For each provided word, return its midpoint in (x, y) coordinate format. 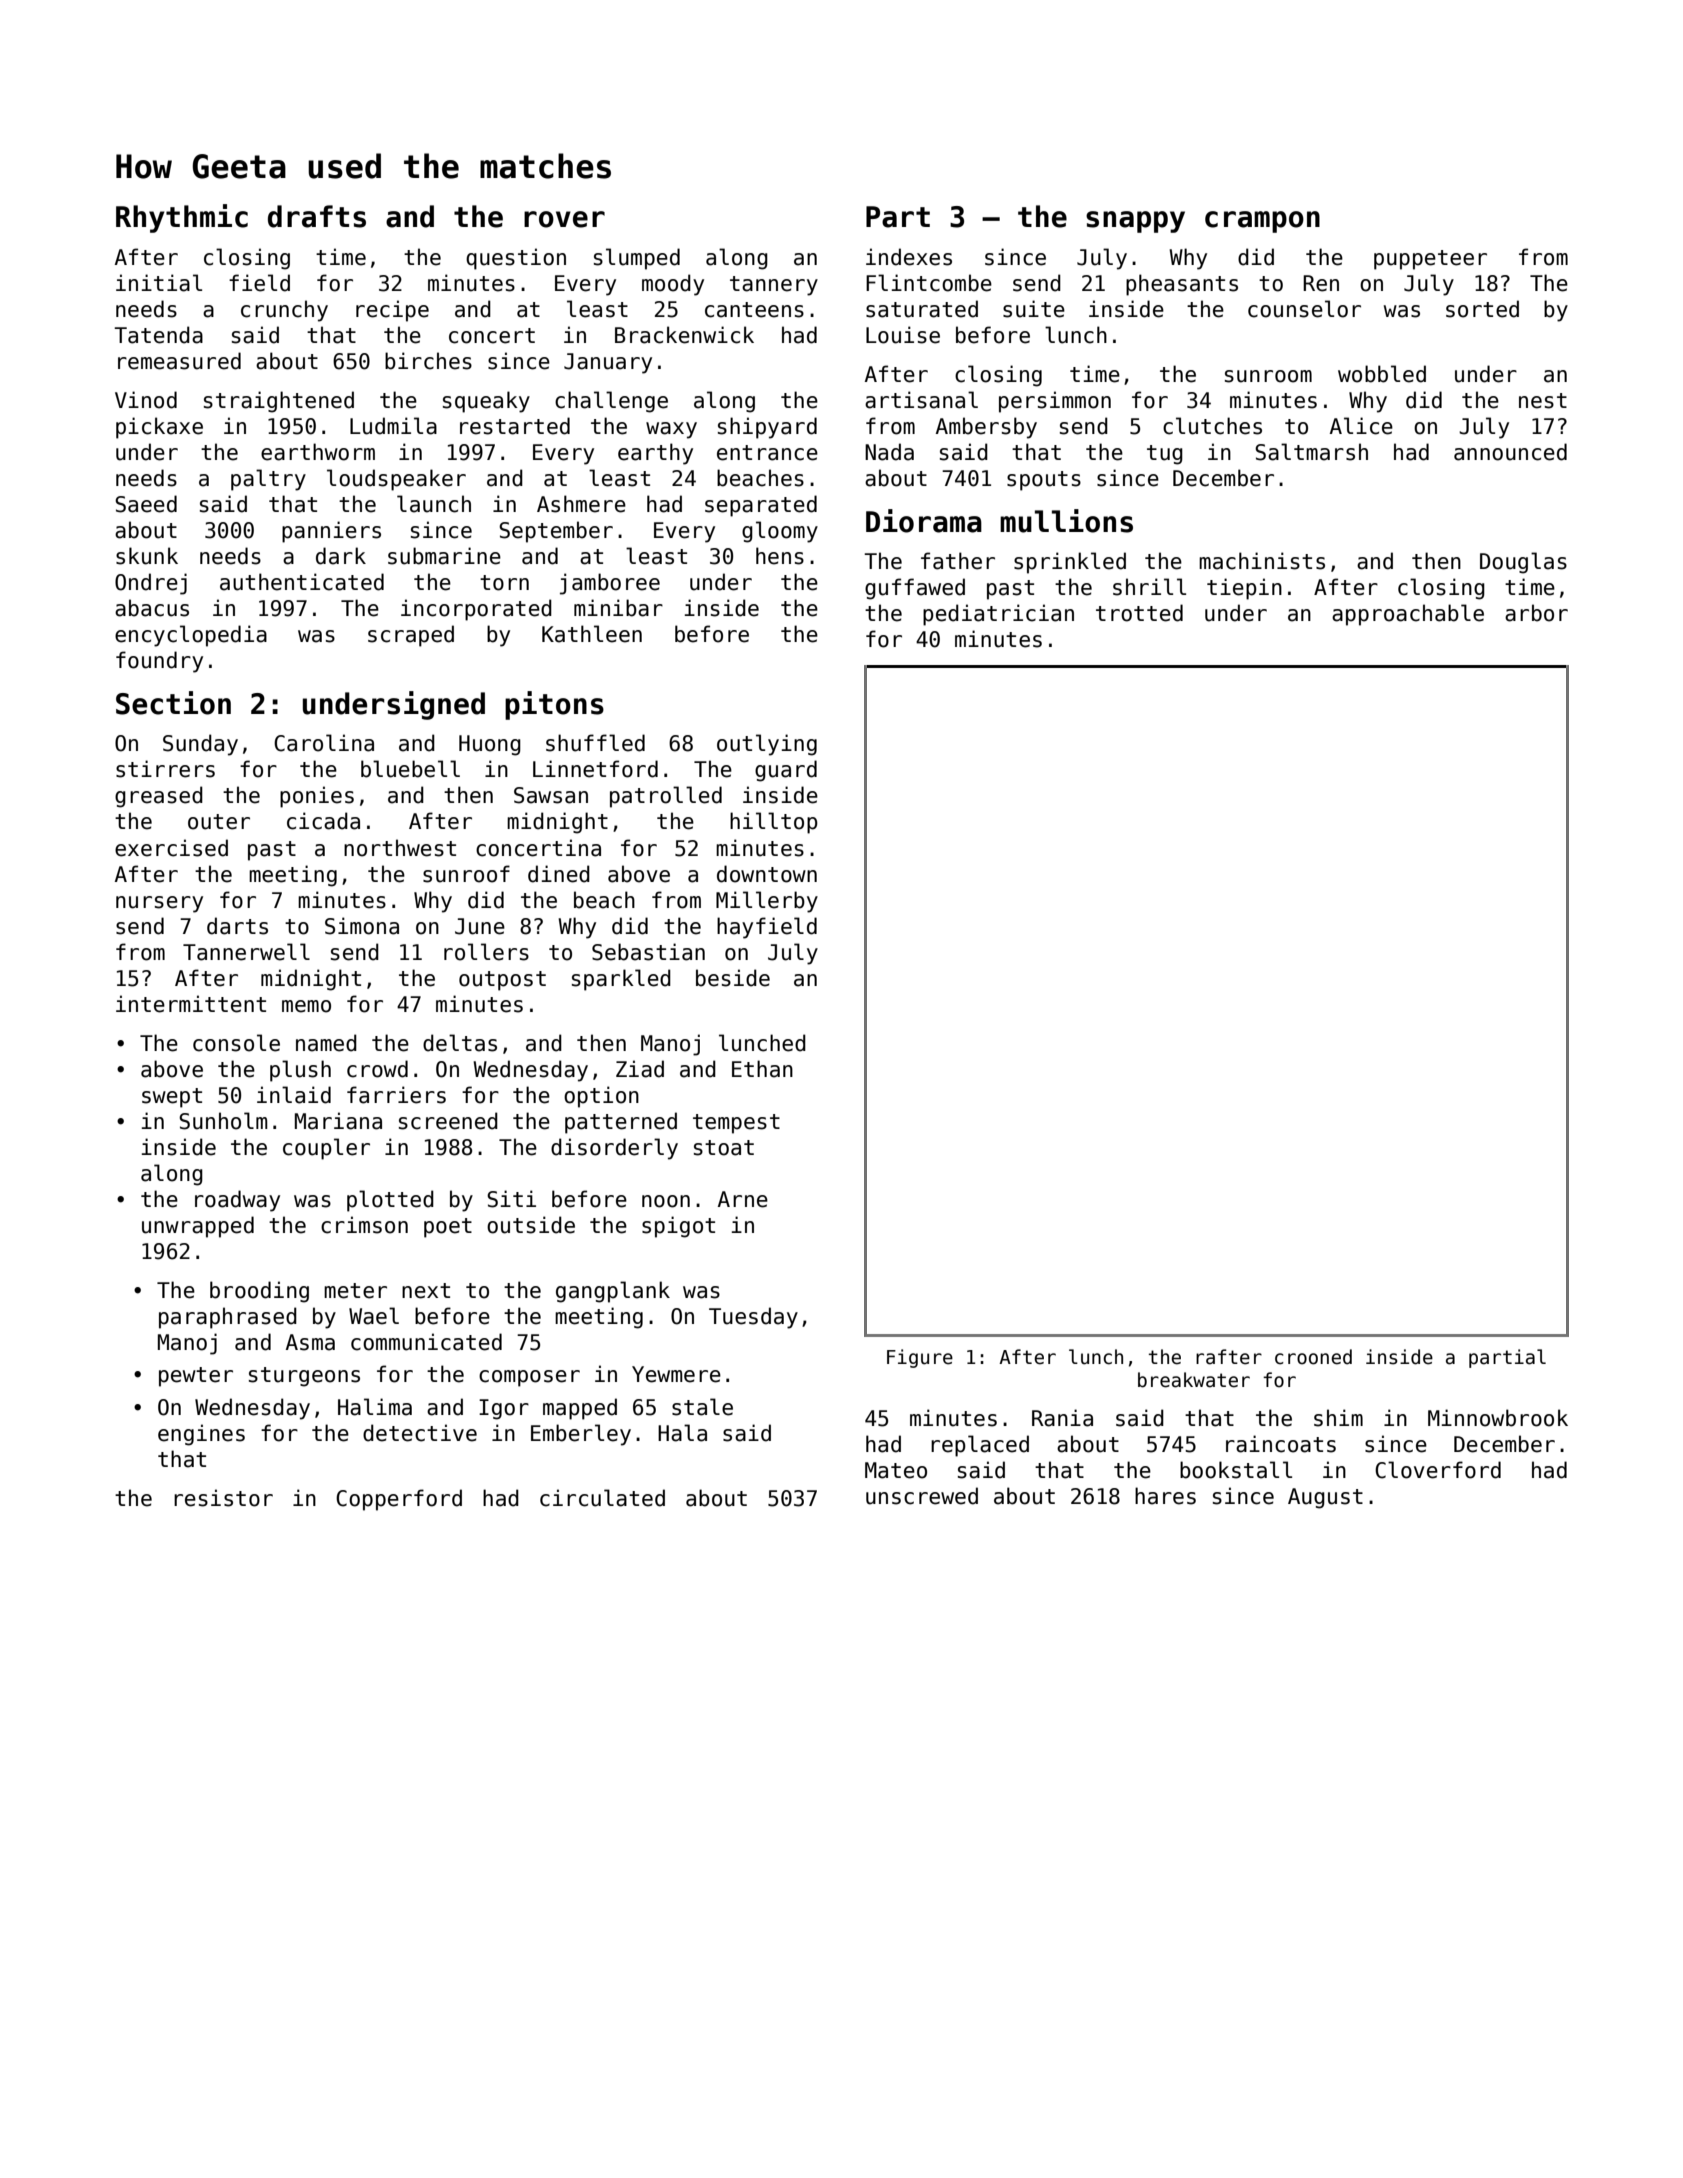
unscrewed (922, 1496)
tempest (736, 1124)
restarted (515, 426)
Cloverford (1438, 1470)
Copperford (399, 1500)
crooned (1313, 1357)
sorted (1482, 309)
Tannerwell (246, 952)
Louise (903, 335)
